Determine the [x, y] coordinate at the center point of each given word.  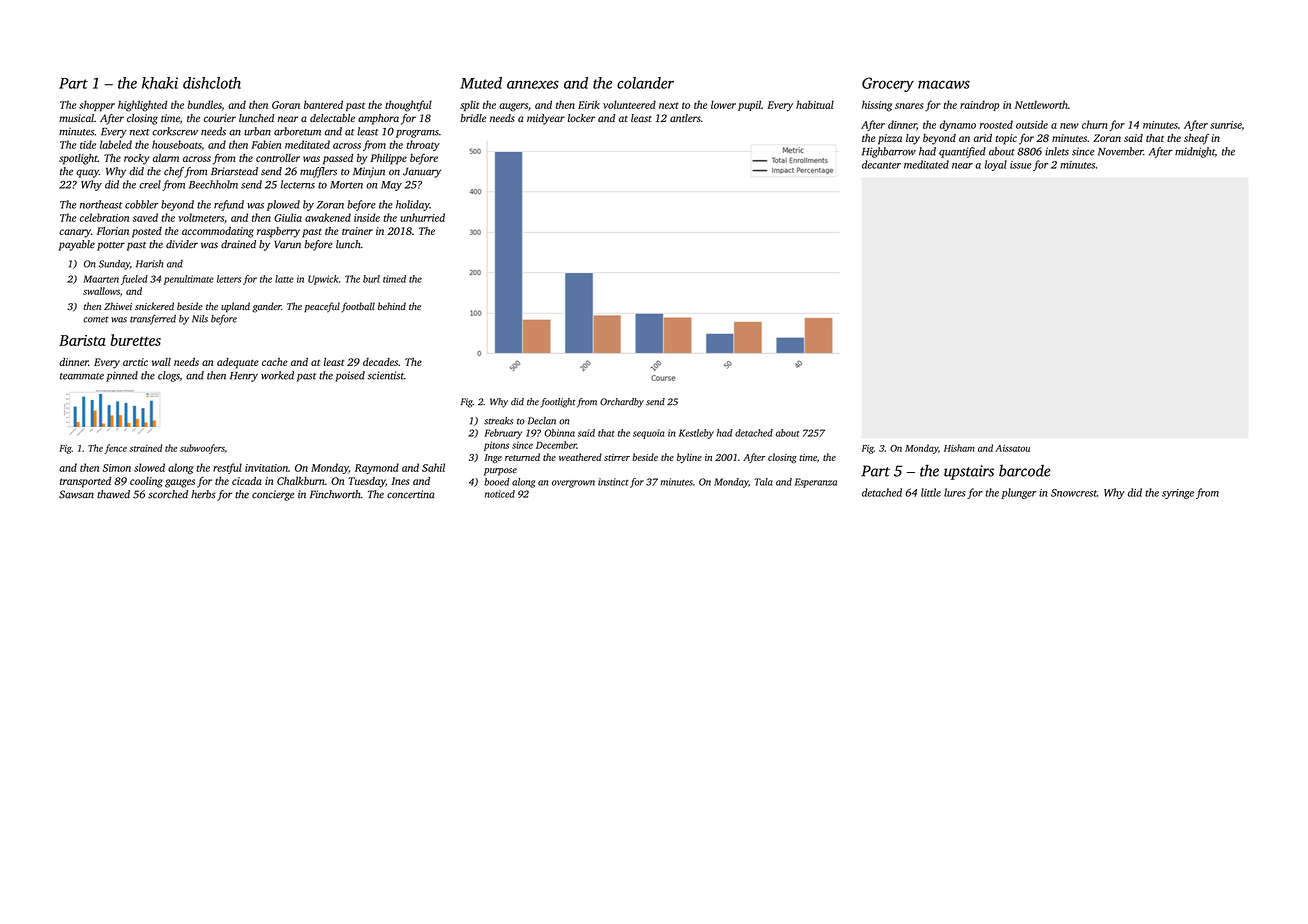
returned [522, 457]
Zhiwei [118, 306]
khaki [160, 83]
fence [115, 449]
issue [1020, 165]
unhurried [422, 217]
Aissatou [1012, 448]
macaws [944, 84]
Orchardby [622, 403]
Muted [481, 83]
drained [238, 244]
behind [392, 306]
